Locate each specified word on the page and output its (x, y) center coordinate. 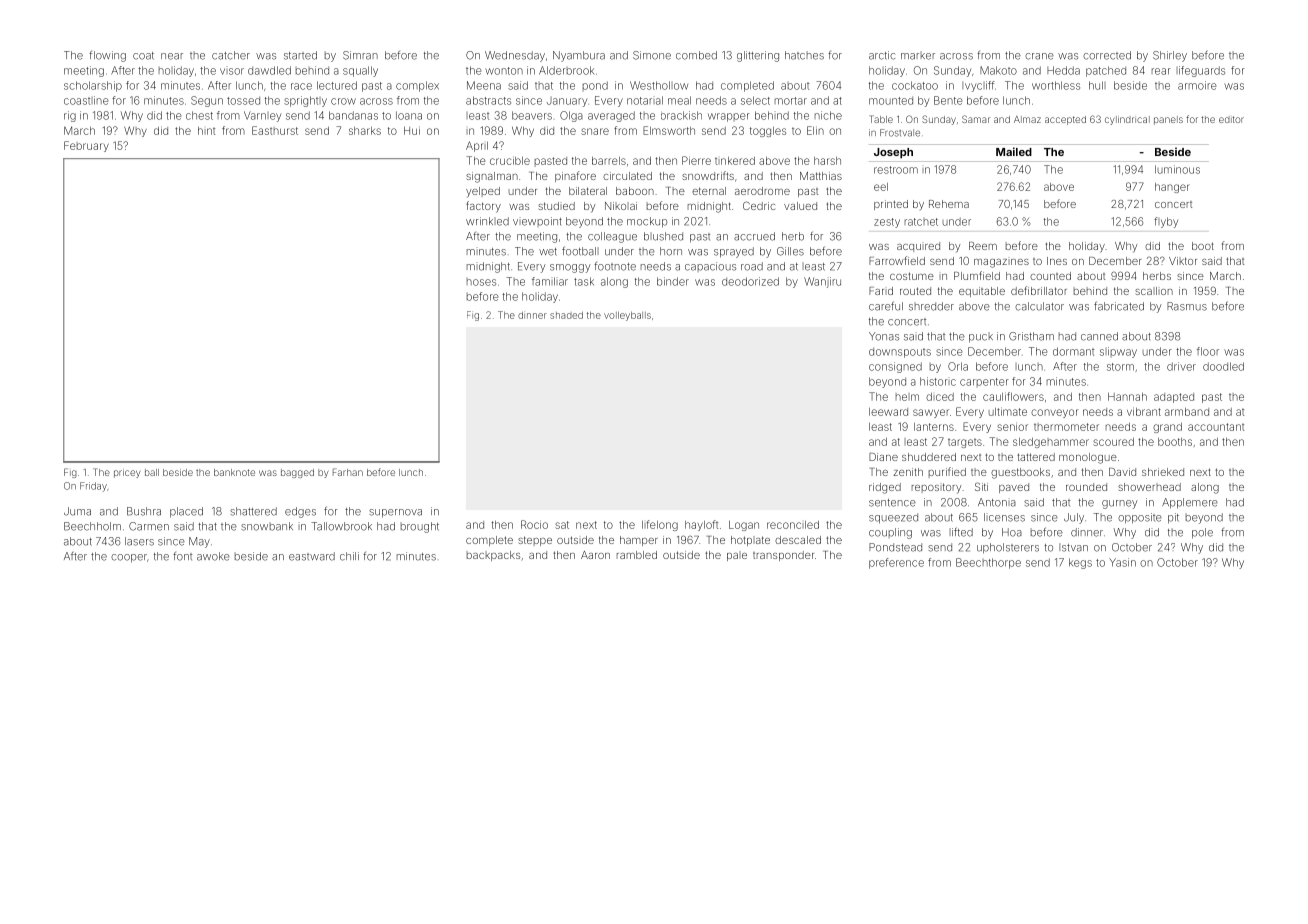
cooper (129, 558)
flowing (107, 56)
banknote (234, 472)
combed (696, 55)
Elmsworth (669, 130)
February (86, 146)
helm (907, 397)
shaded (566, 315)
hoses (481, 282)
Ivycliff (978, 86)
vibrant (1144, 411)
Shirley (1170, 56)
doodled (1223, 366)
